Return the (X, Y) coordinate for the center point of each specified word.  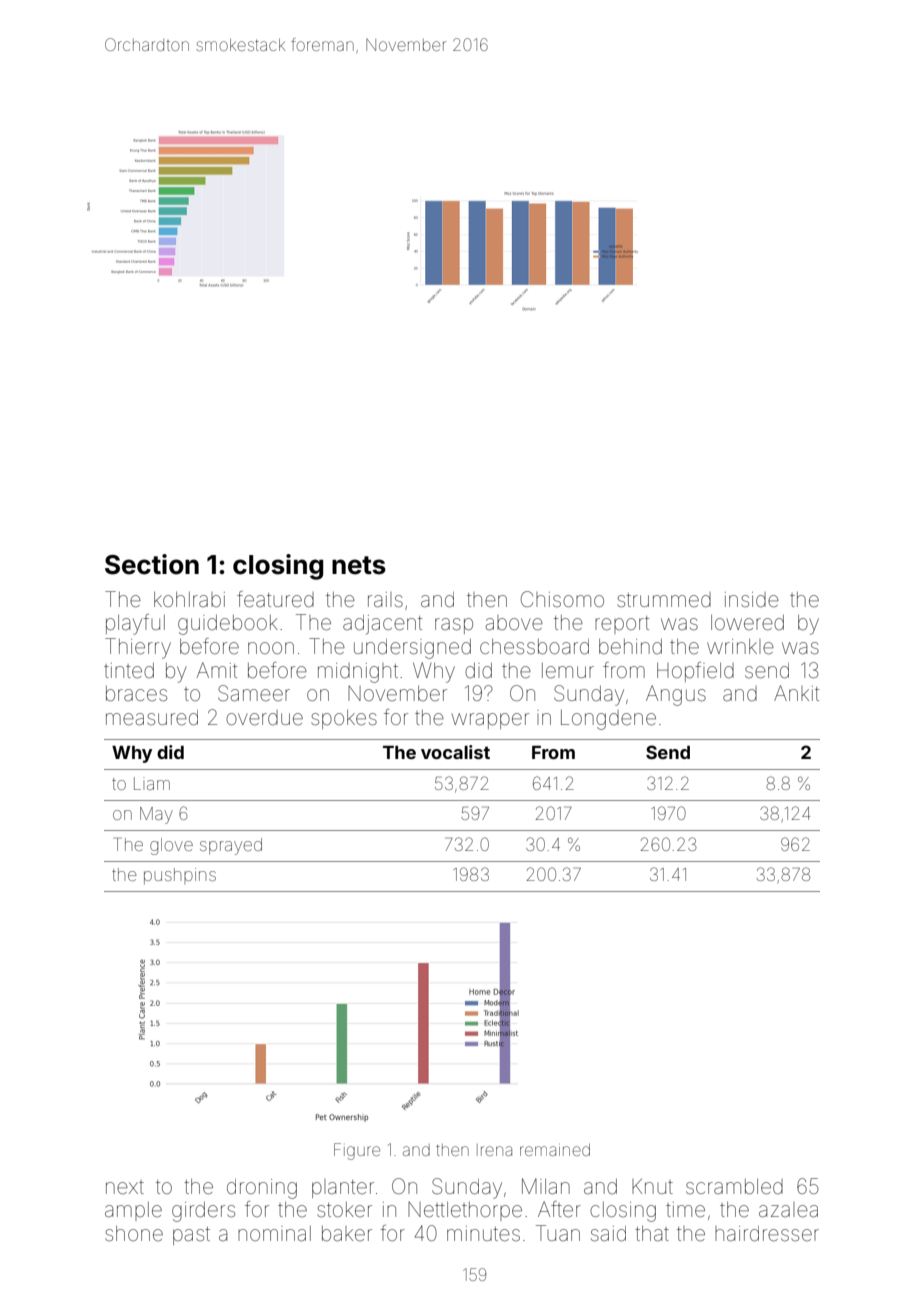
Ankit (796, 693)
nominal (274, 1233)
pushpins (180, 876)
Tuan (558, 1233)
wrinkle (740, 647)
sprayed (231, 846)
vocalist (455, 752)
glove (171, 846)
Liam (152, 783)
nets (359, 565)
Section (152, 564)
